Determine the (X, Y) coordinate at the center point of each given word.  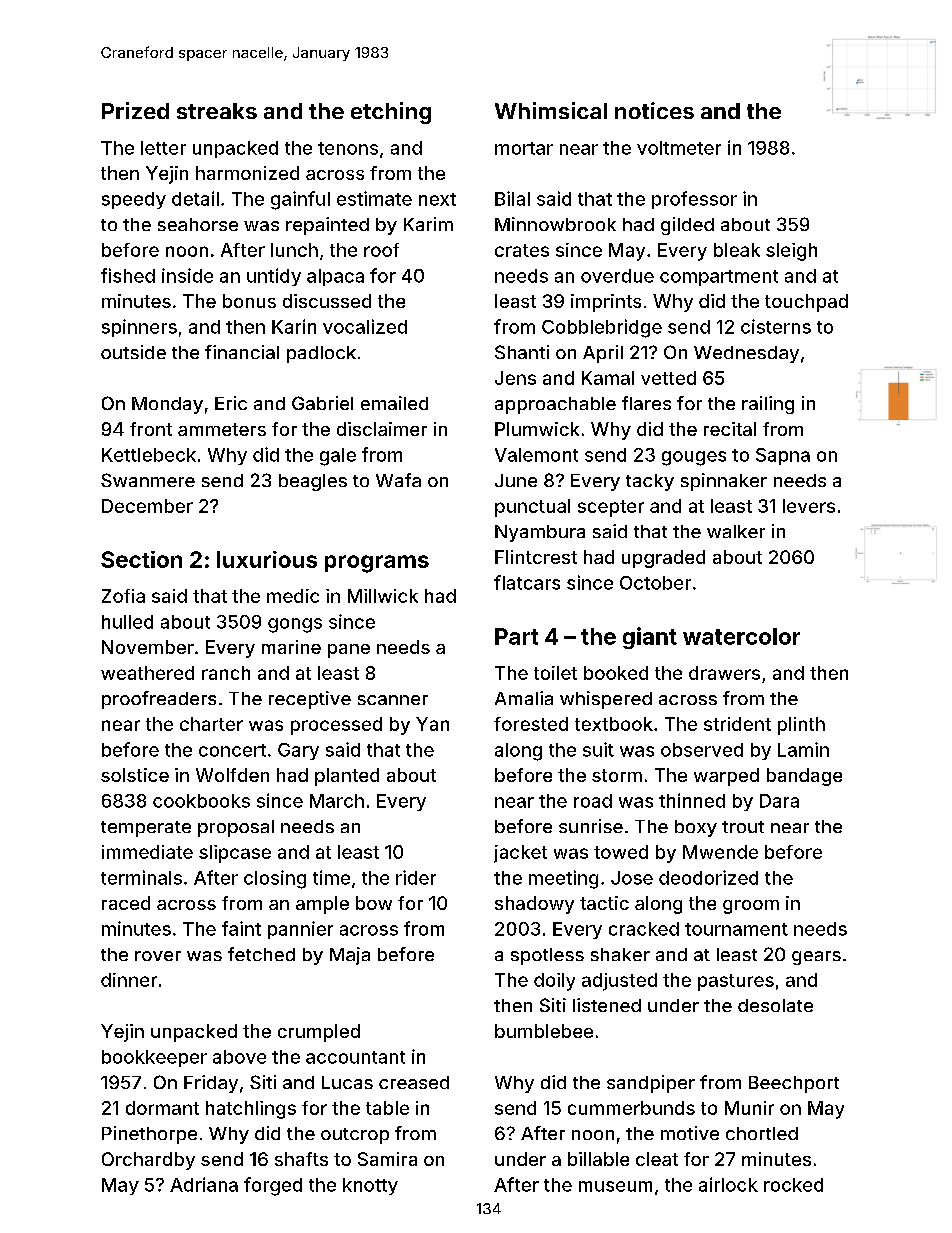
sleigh (791, 252)
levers (809, 506)
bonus (249, 301)
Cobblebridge (602, 328)
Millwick (383, 596)
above (239, 1057)
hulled (127, 622)
